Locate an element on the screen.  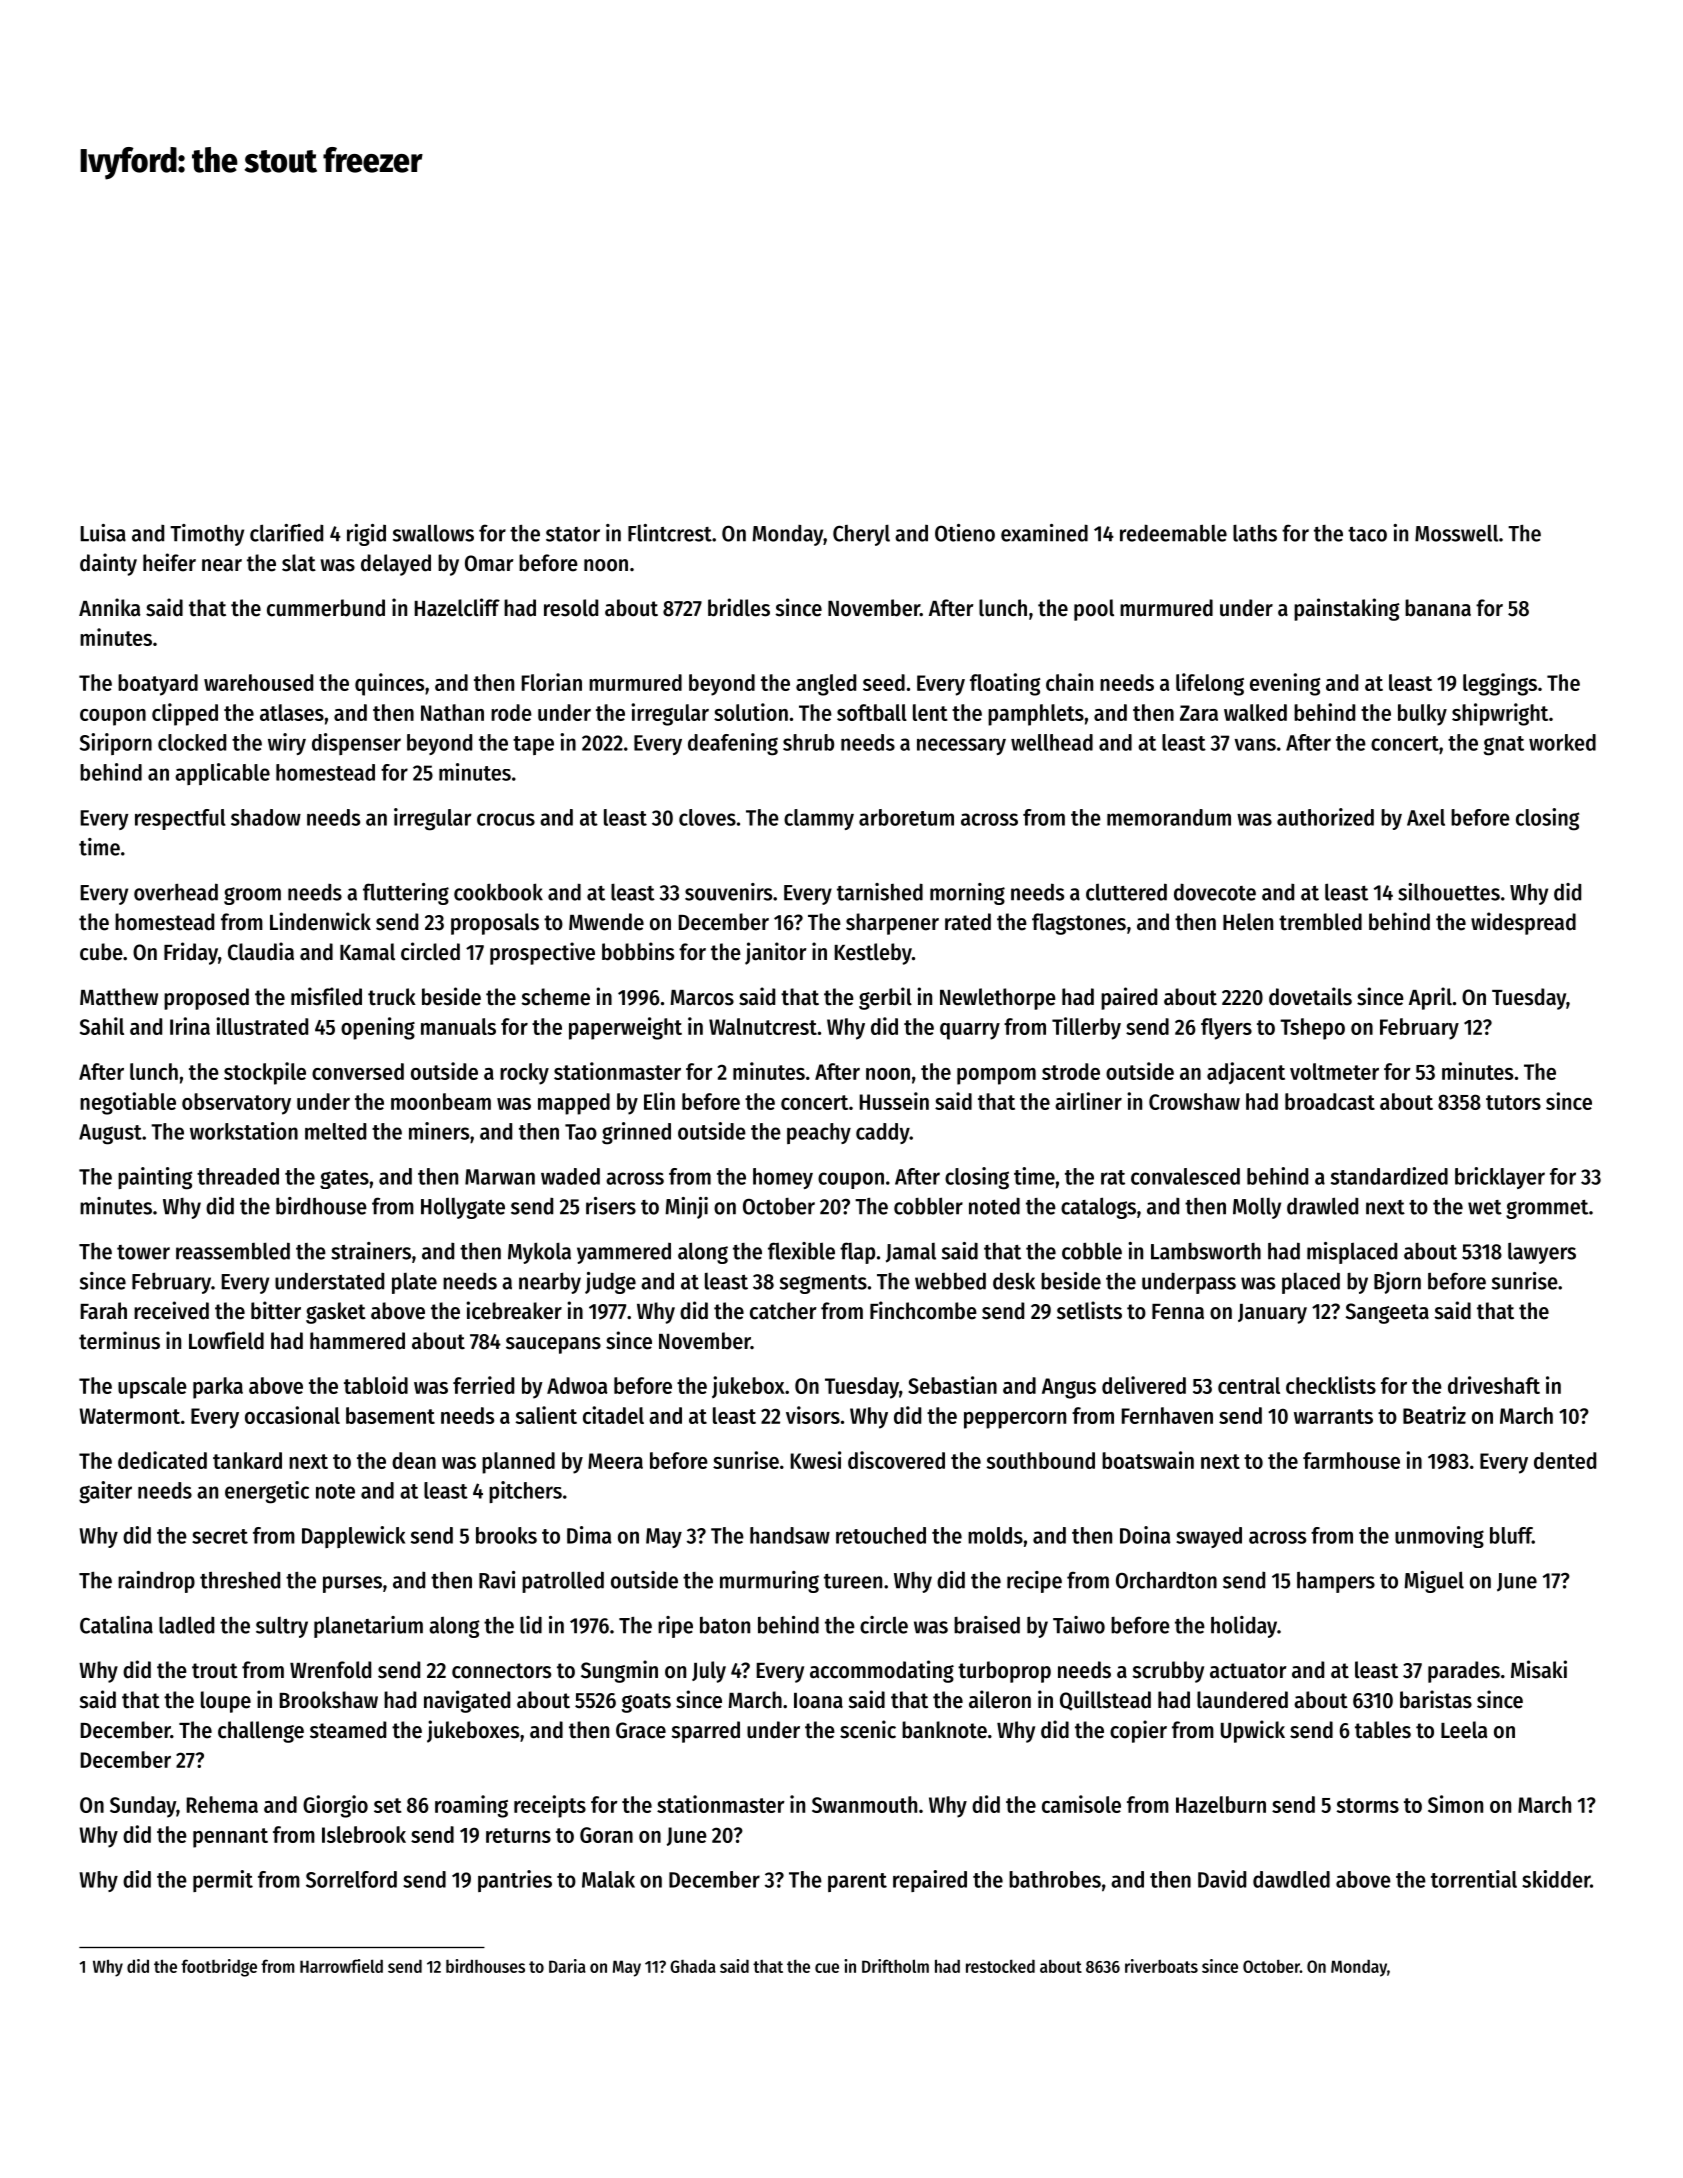
camisole is located at coordinates (1081, 1804).
